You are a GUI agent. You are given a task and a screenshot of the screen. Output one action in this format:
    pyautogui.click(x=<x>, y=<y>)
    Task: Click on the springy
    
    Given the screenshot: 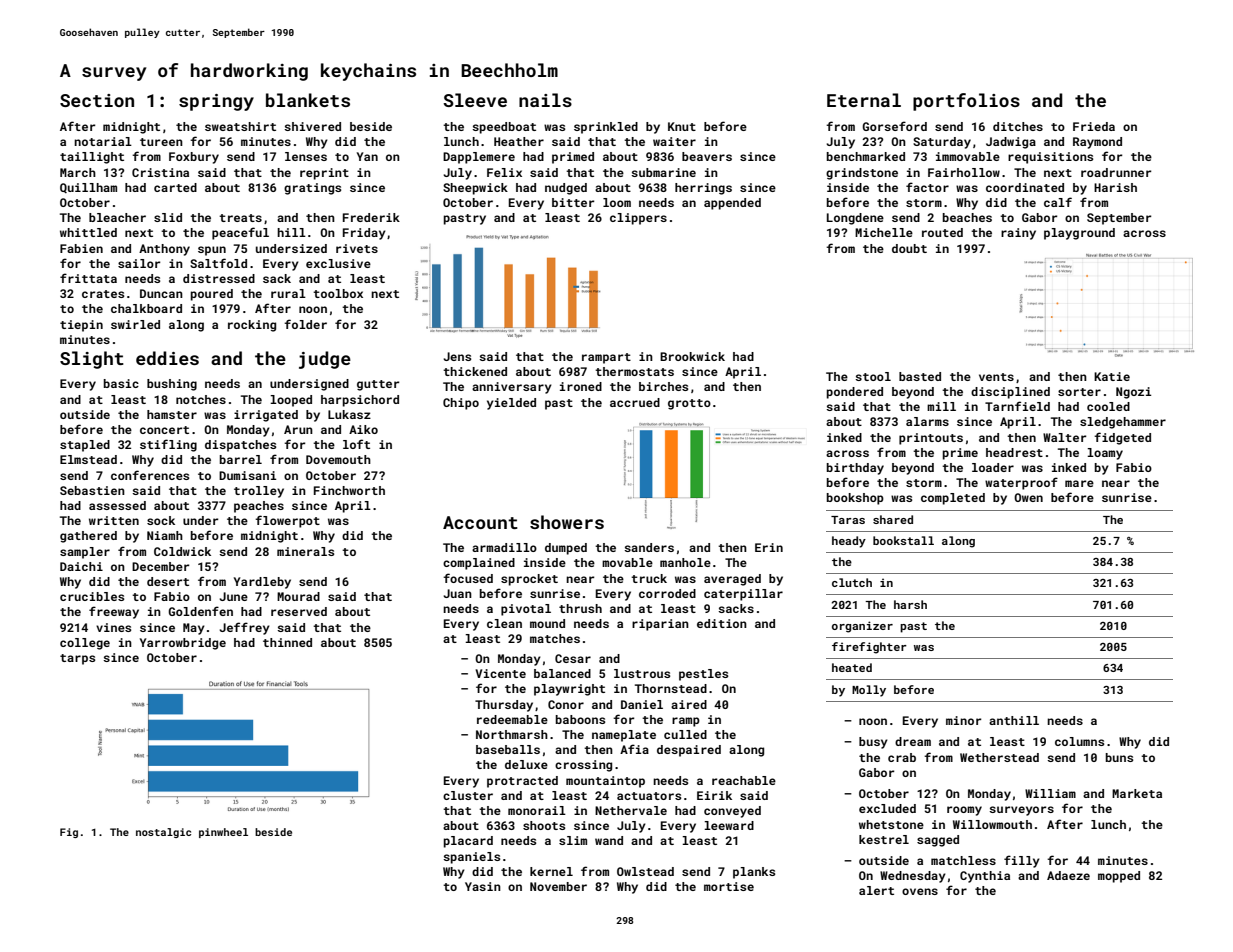 What is the action you would take?
    pyautogui.click(x=216, y=102)
